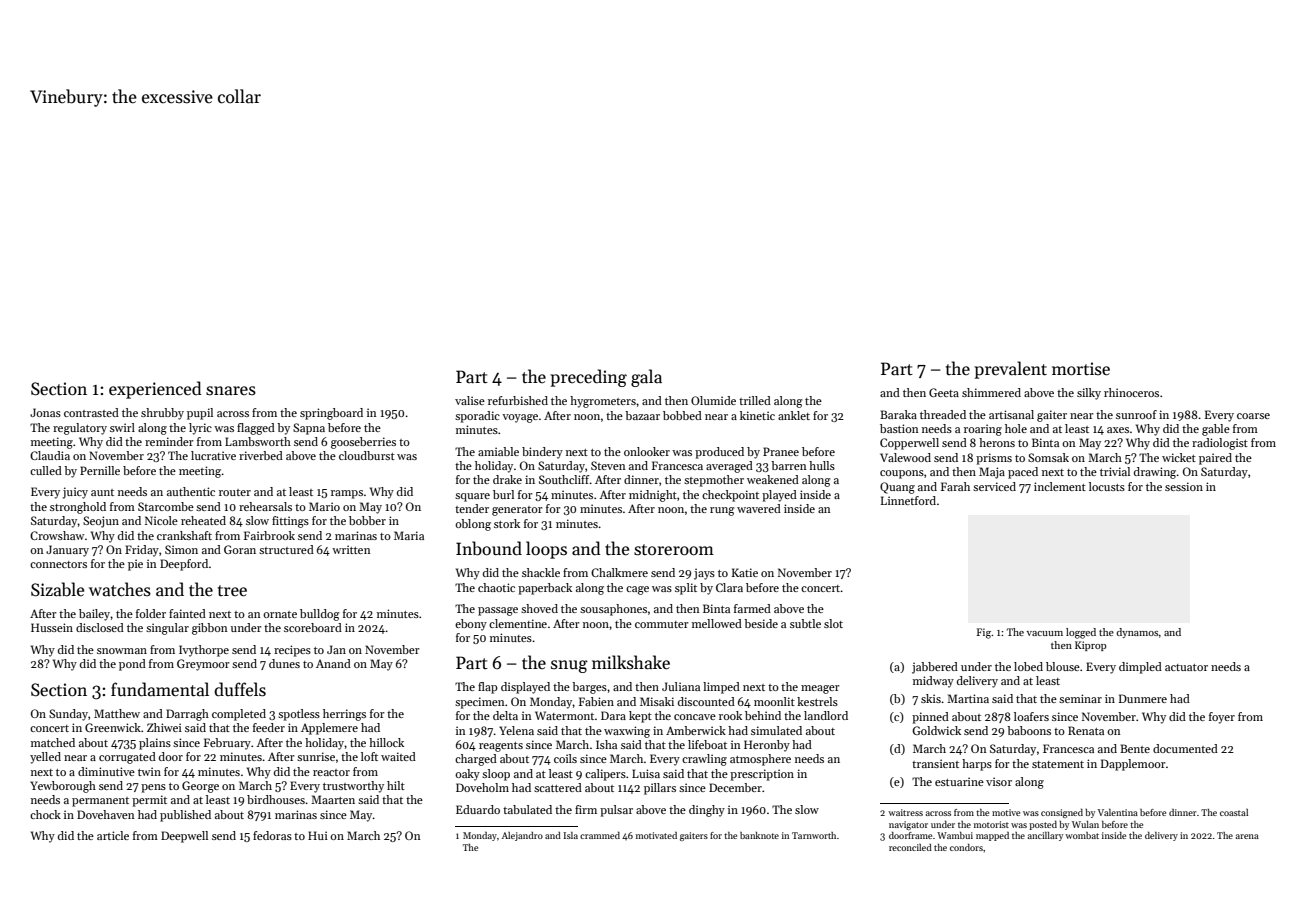  Describe the element at coordinates (588, 378) in the page. I see `preceding` at that location.
